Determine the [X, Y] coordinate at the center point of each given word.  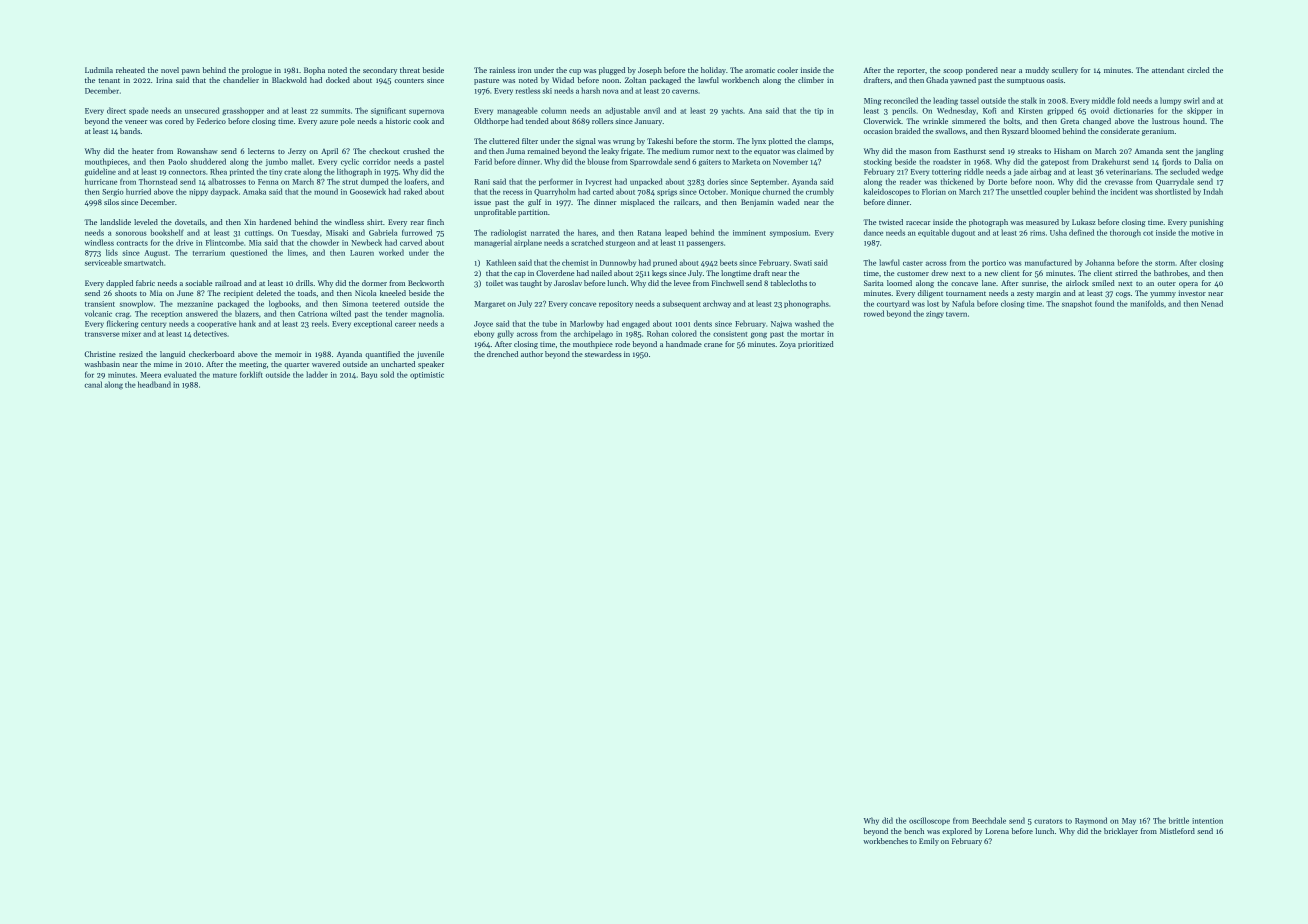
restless [528, 90]
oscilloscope [929, 821]
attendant [1168, 70]
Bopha [314, 71]
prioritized [816, 345]
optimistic [427, 375]
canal [93, 384]
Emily [929, 842]
